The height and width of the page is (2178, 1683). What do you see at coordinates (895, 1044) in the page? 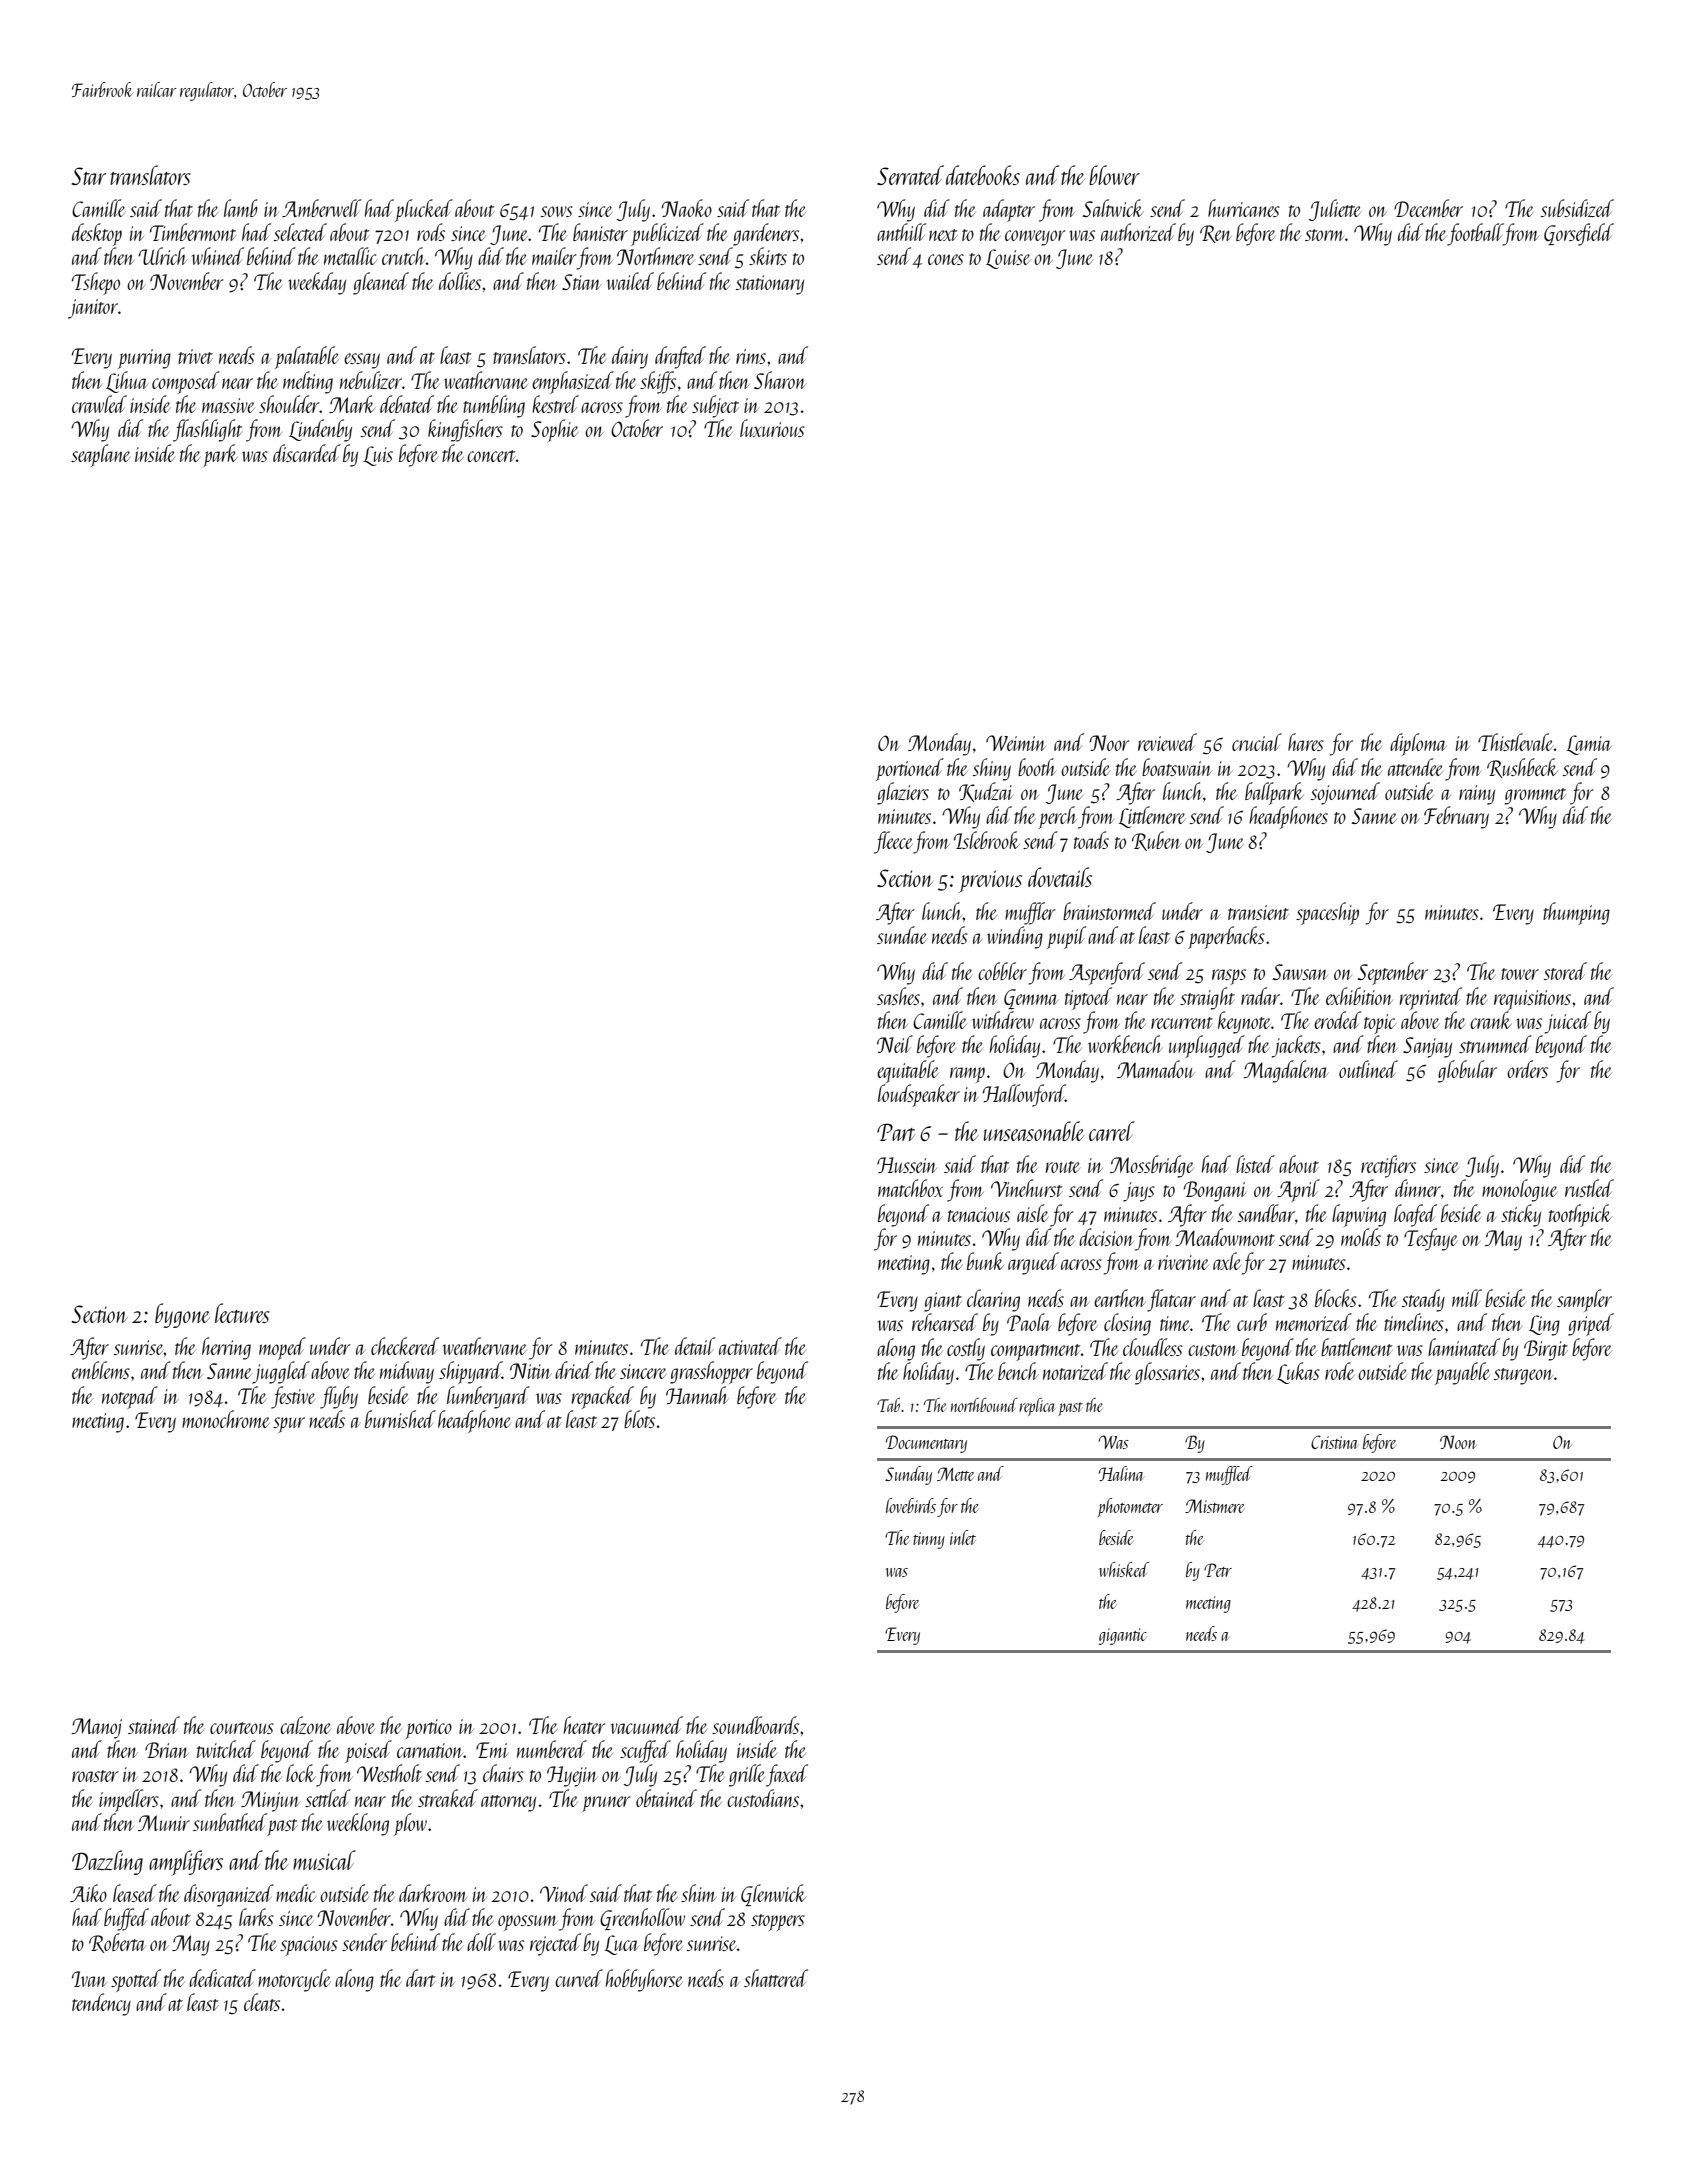
I see `Neil` at bounding box center [895, 1044].
